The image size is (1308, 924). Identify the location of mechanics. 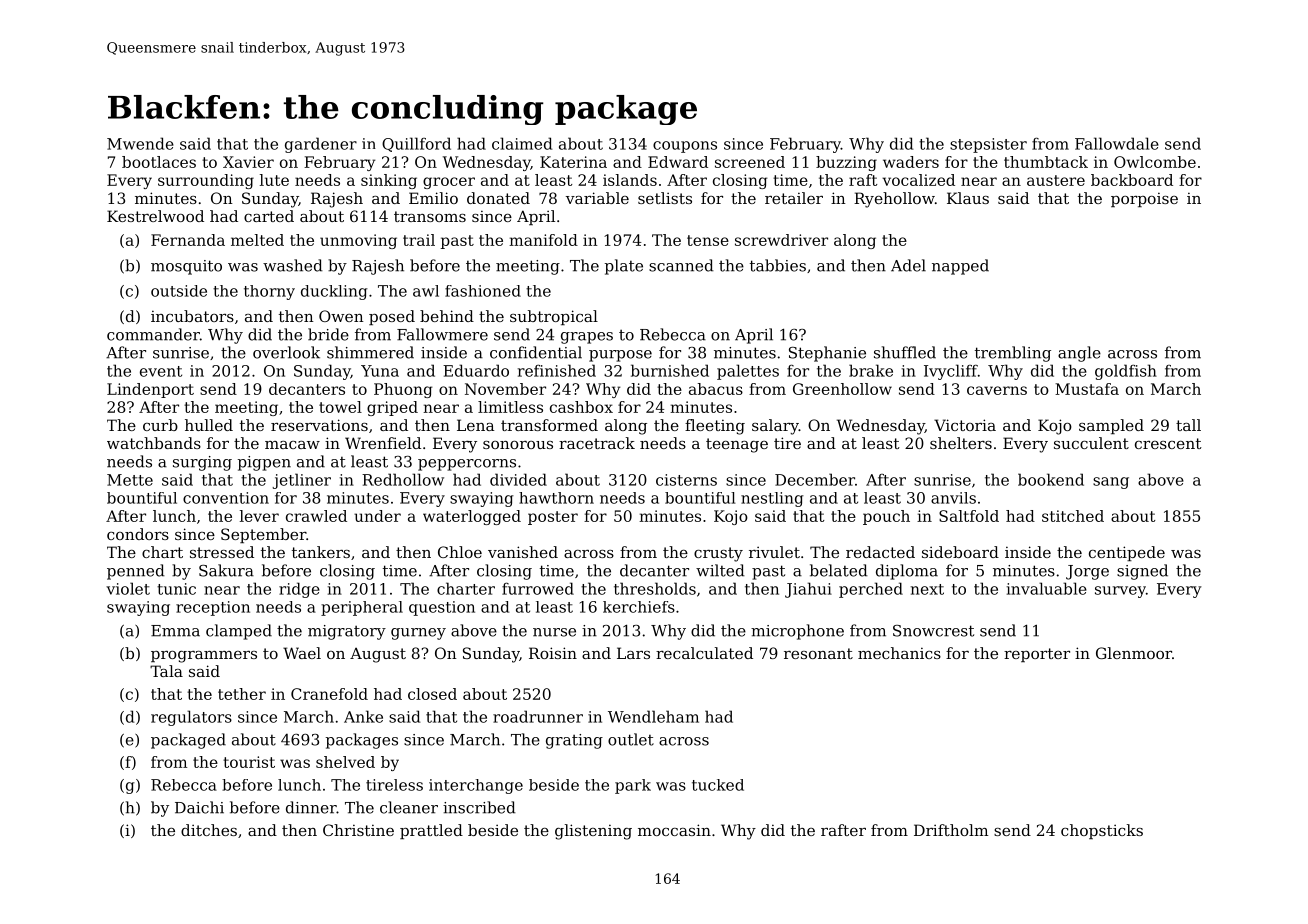
(899, 653).
